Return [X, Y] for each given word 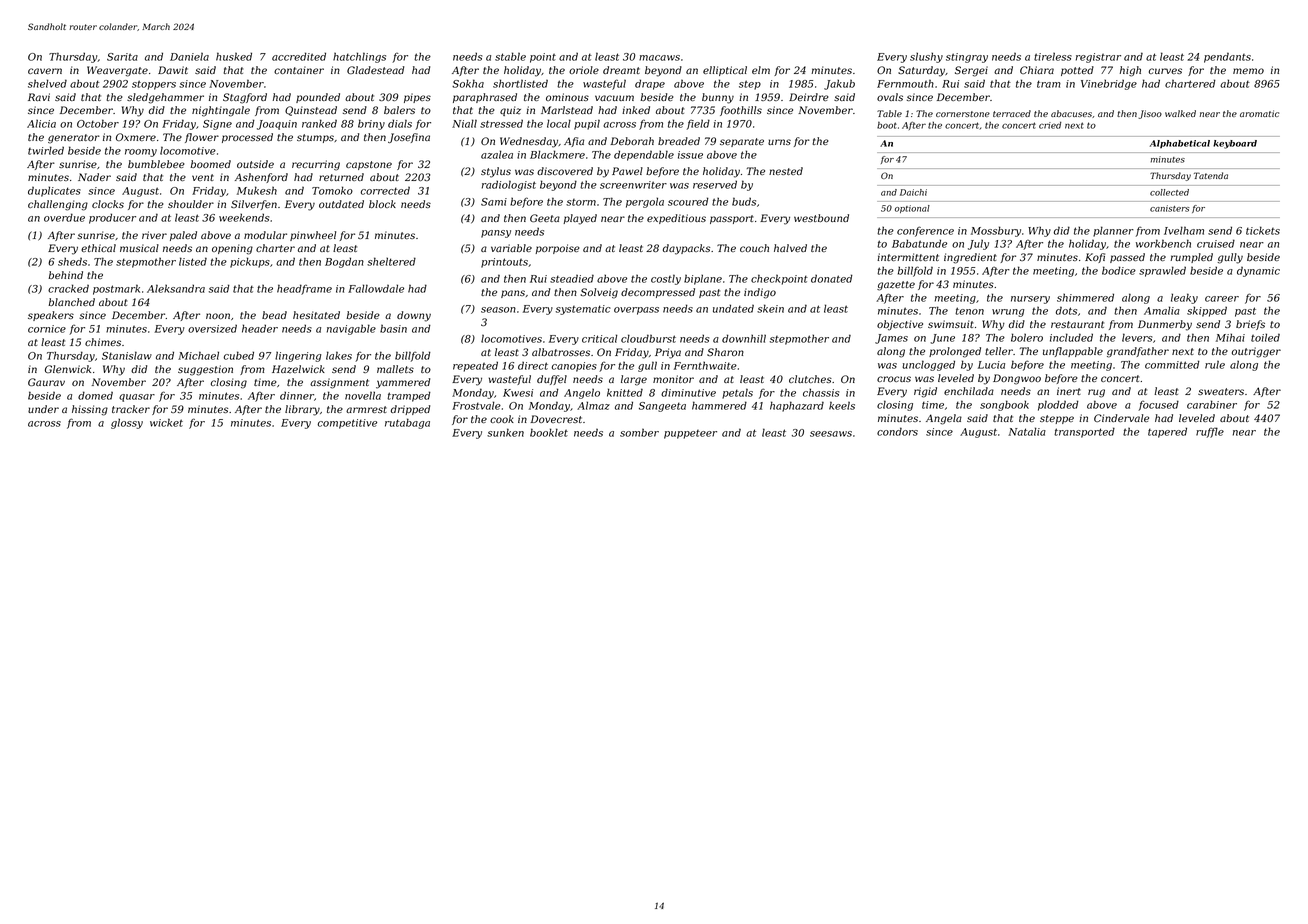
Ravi [39, 97]
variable [511, 248]
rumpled [1191, 258]
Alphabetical [1180, 144]
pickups [250, 262]
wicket [166, 422]
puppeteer [690, 434]
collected [1169, 192]
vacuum [614, 98]
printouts [504, 263]
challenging [58, 205]
